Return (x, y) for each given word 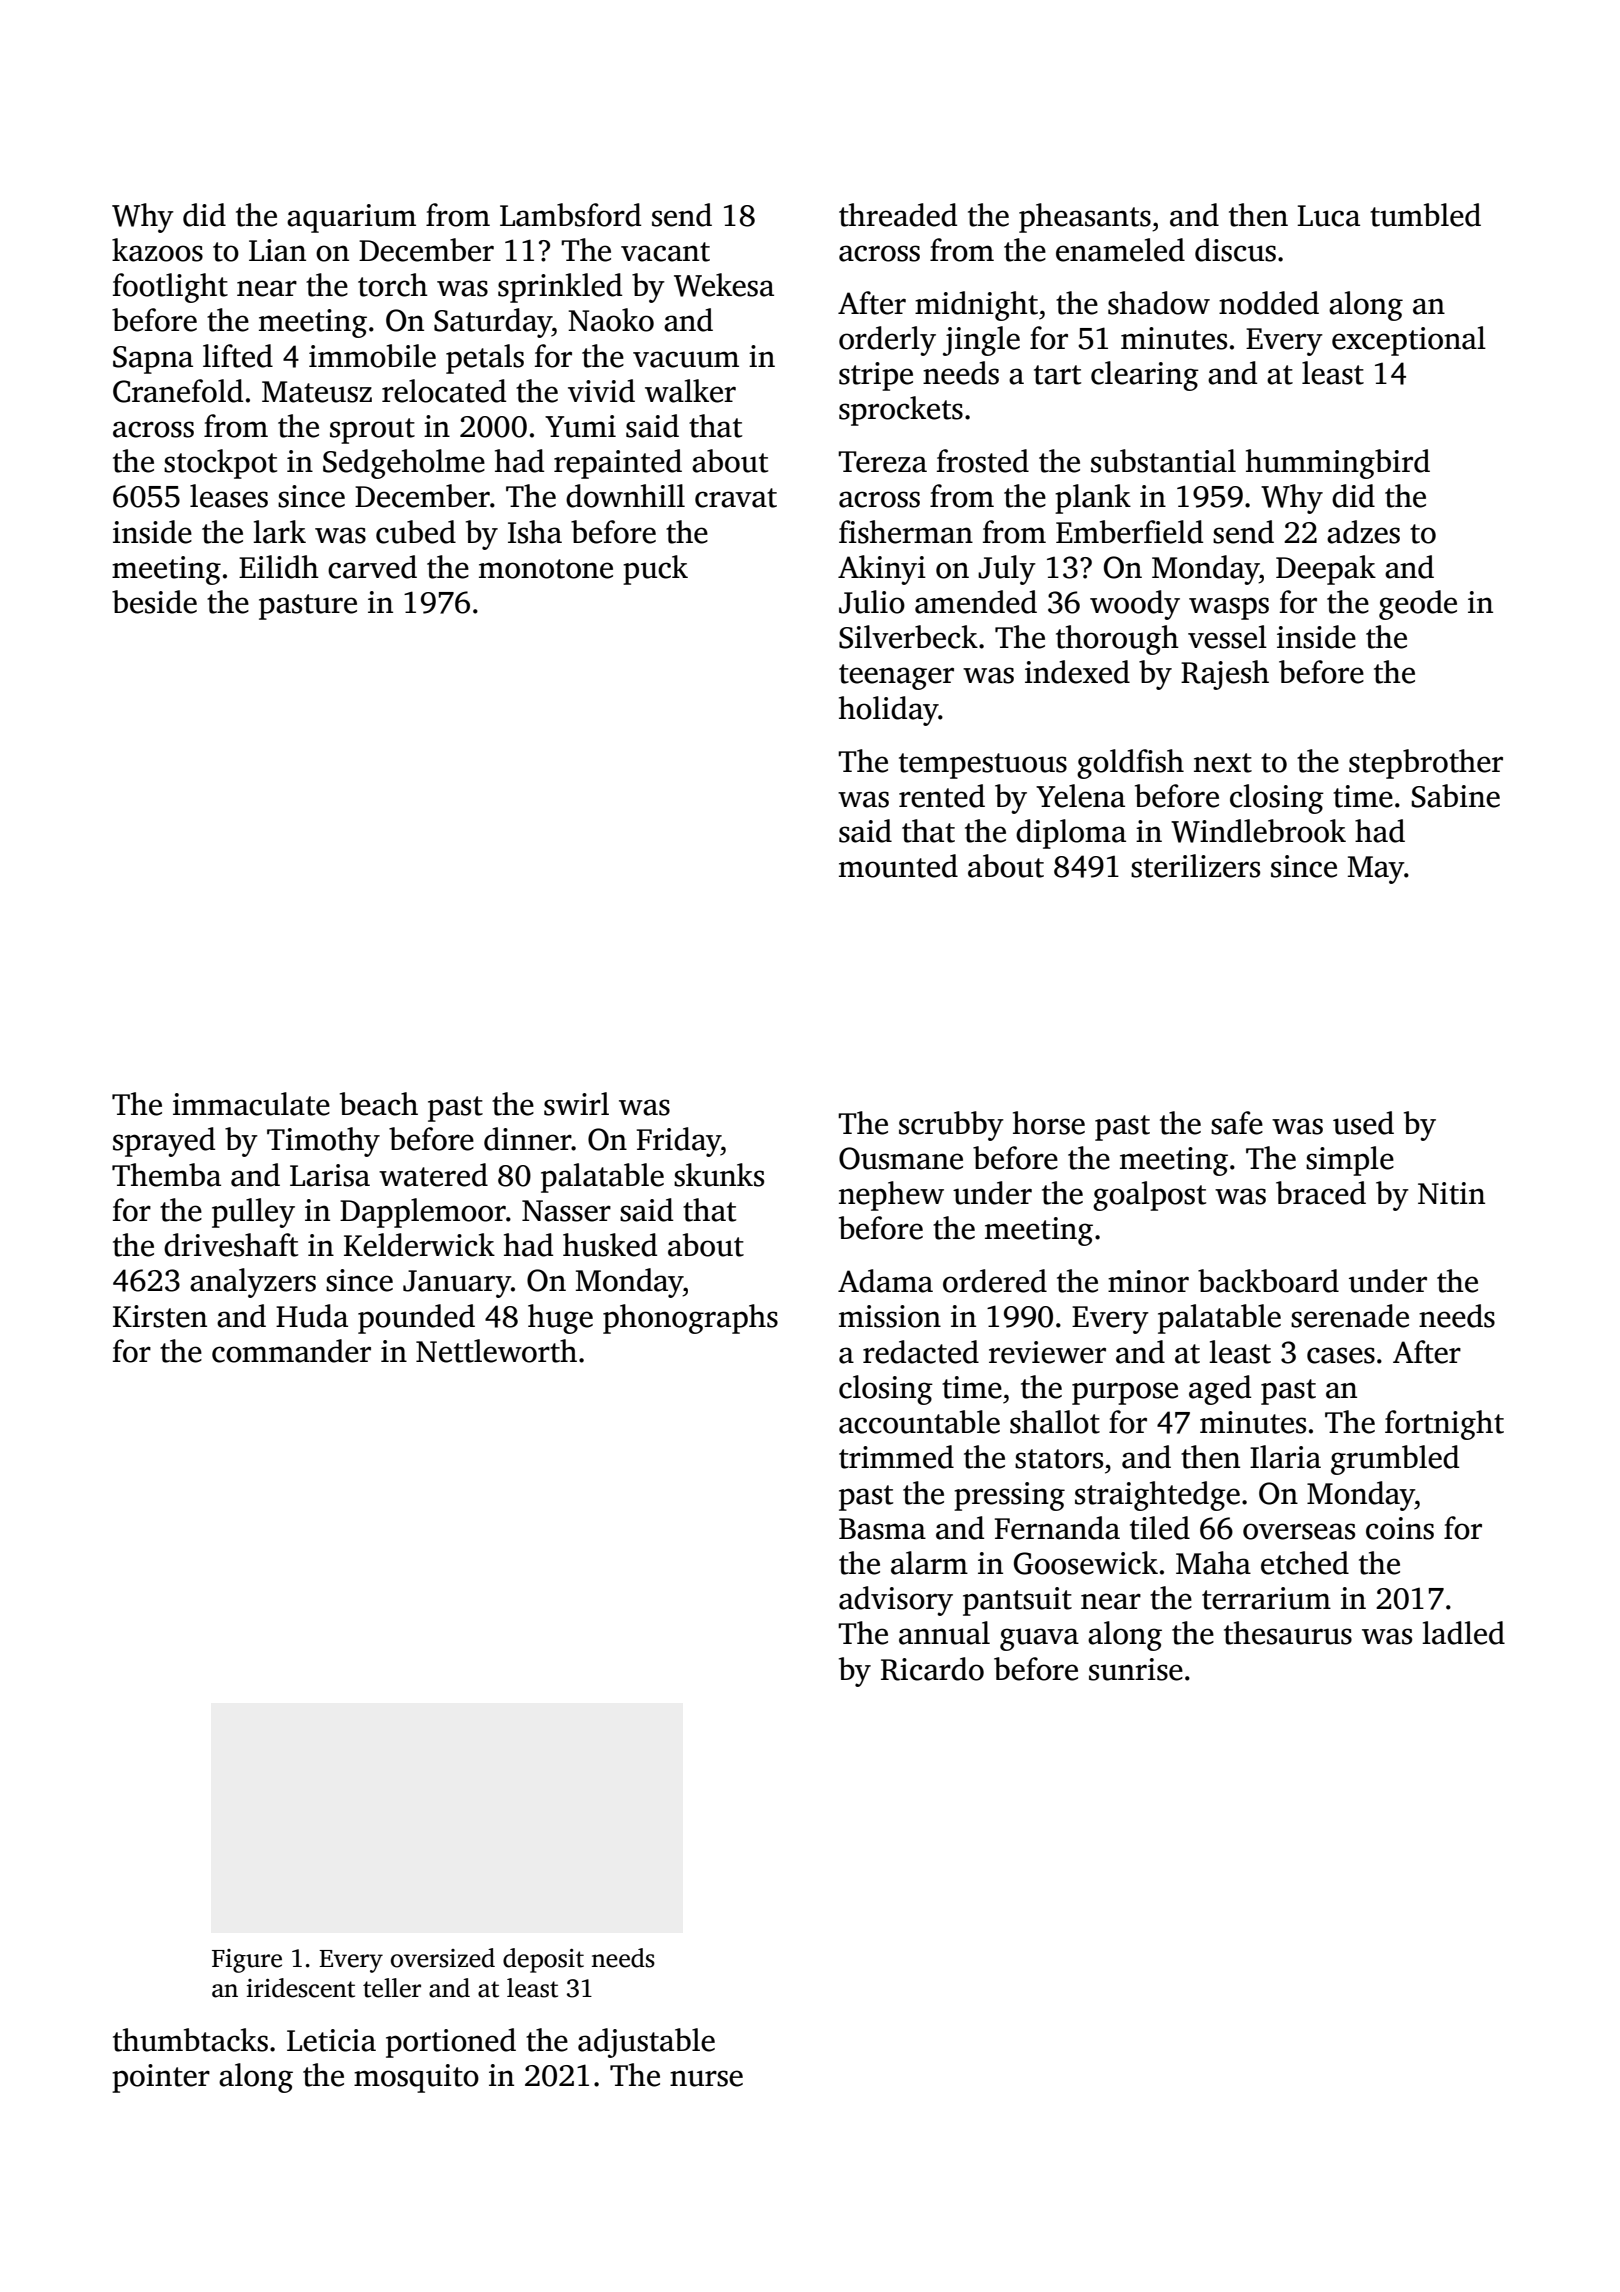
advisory (896, 1601)
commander (291, 1351)
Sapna (153, 360)
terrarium (1266, 1598)
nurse (706, 2078)
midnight (976, 306)
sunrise (1136, 1669)
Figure (247, 1961)
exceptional (1409, 341)
